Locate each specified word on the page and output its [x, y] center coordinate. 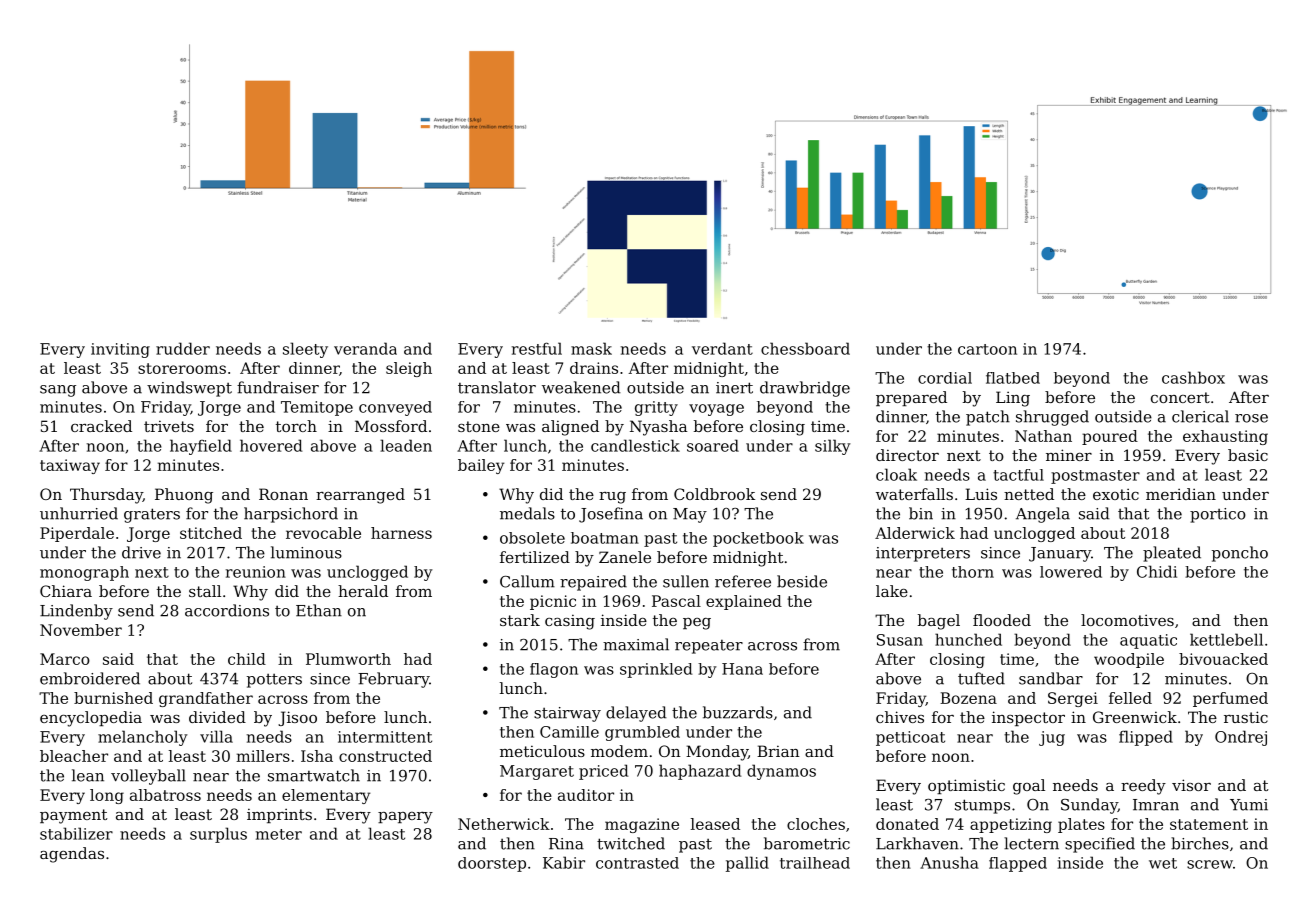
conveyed [395, 408]
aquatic [1148, 641]
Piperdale [77, 534]
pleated [1172, 554]
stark [520, 620]
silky [833, 447]
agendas [72, 855]
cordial [945, 378]
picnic [553, 602]
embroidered [90, 678]
